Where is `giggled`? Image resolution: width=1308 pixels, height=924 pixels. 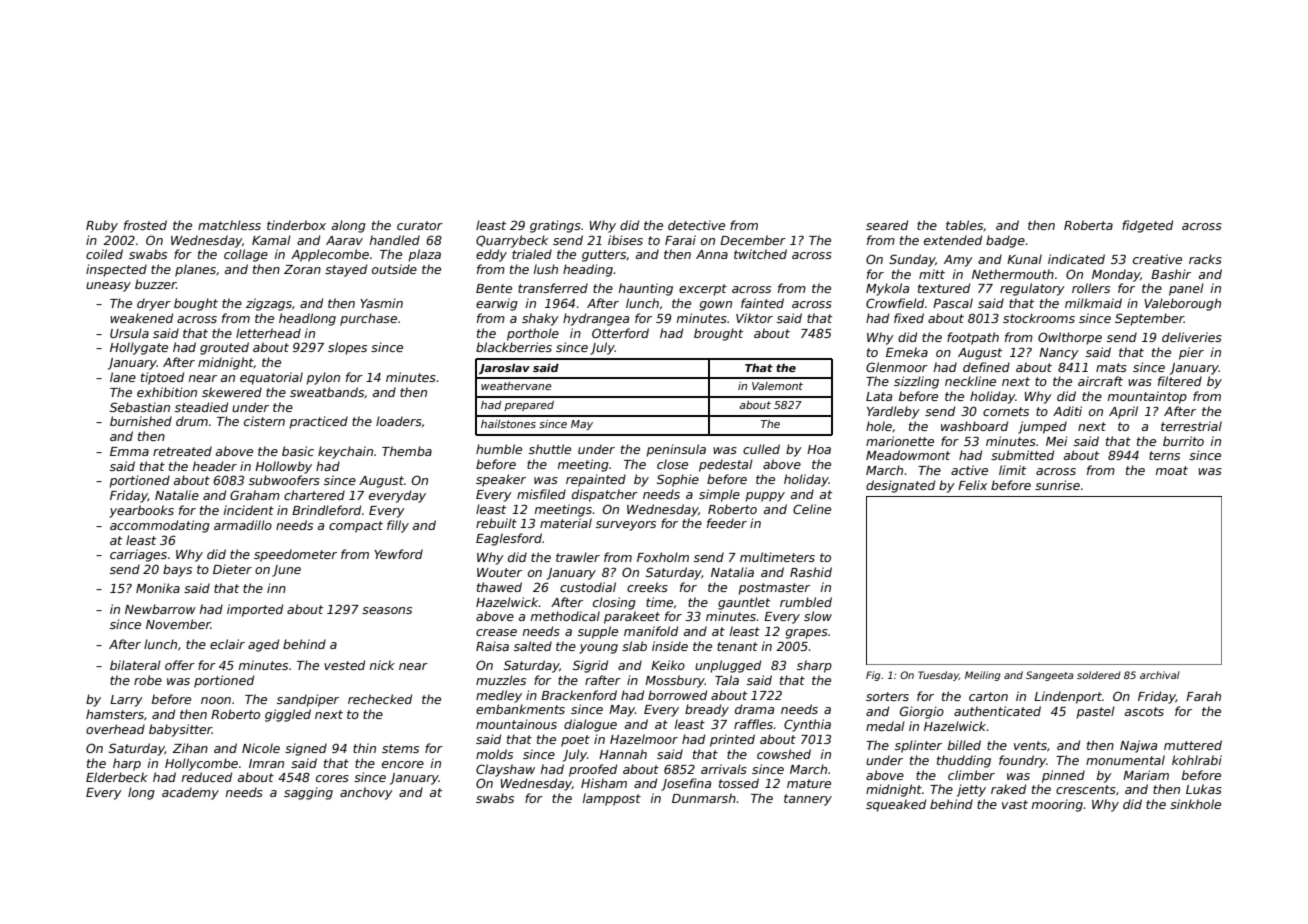
giggled is located at coordinates (288, 715).
